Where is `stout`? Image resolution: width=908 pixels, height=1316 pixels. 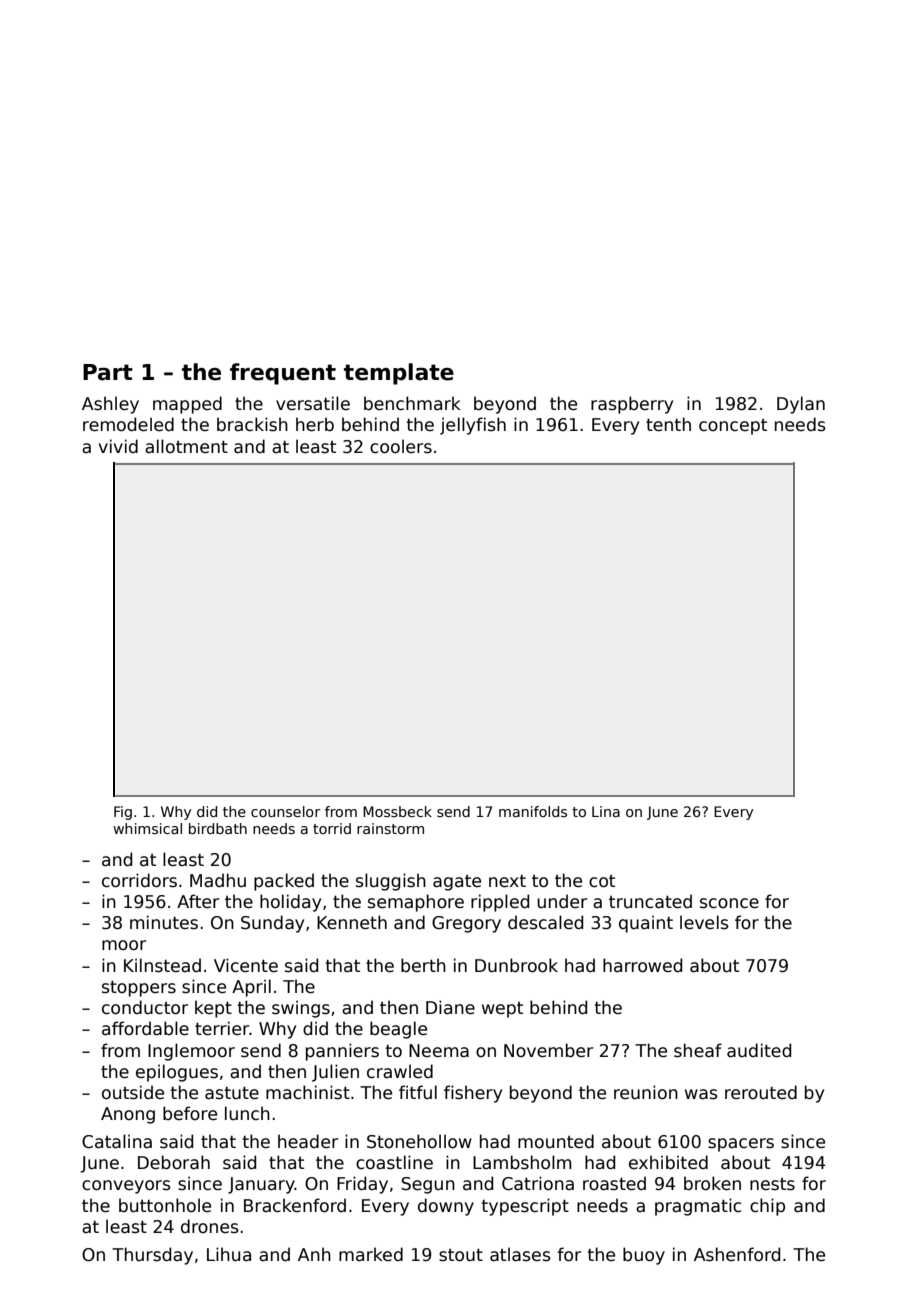 stout is located at coordinates (461, 1255).
